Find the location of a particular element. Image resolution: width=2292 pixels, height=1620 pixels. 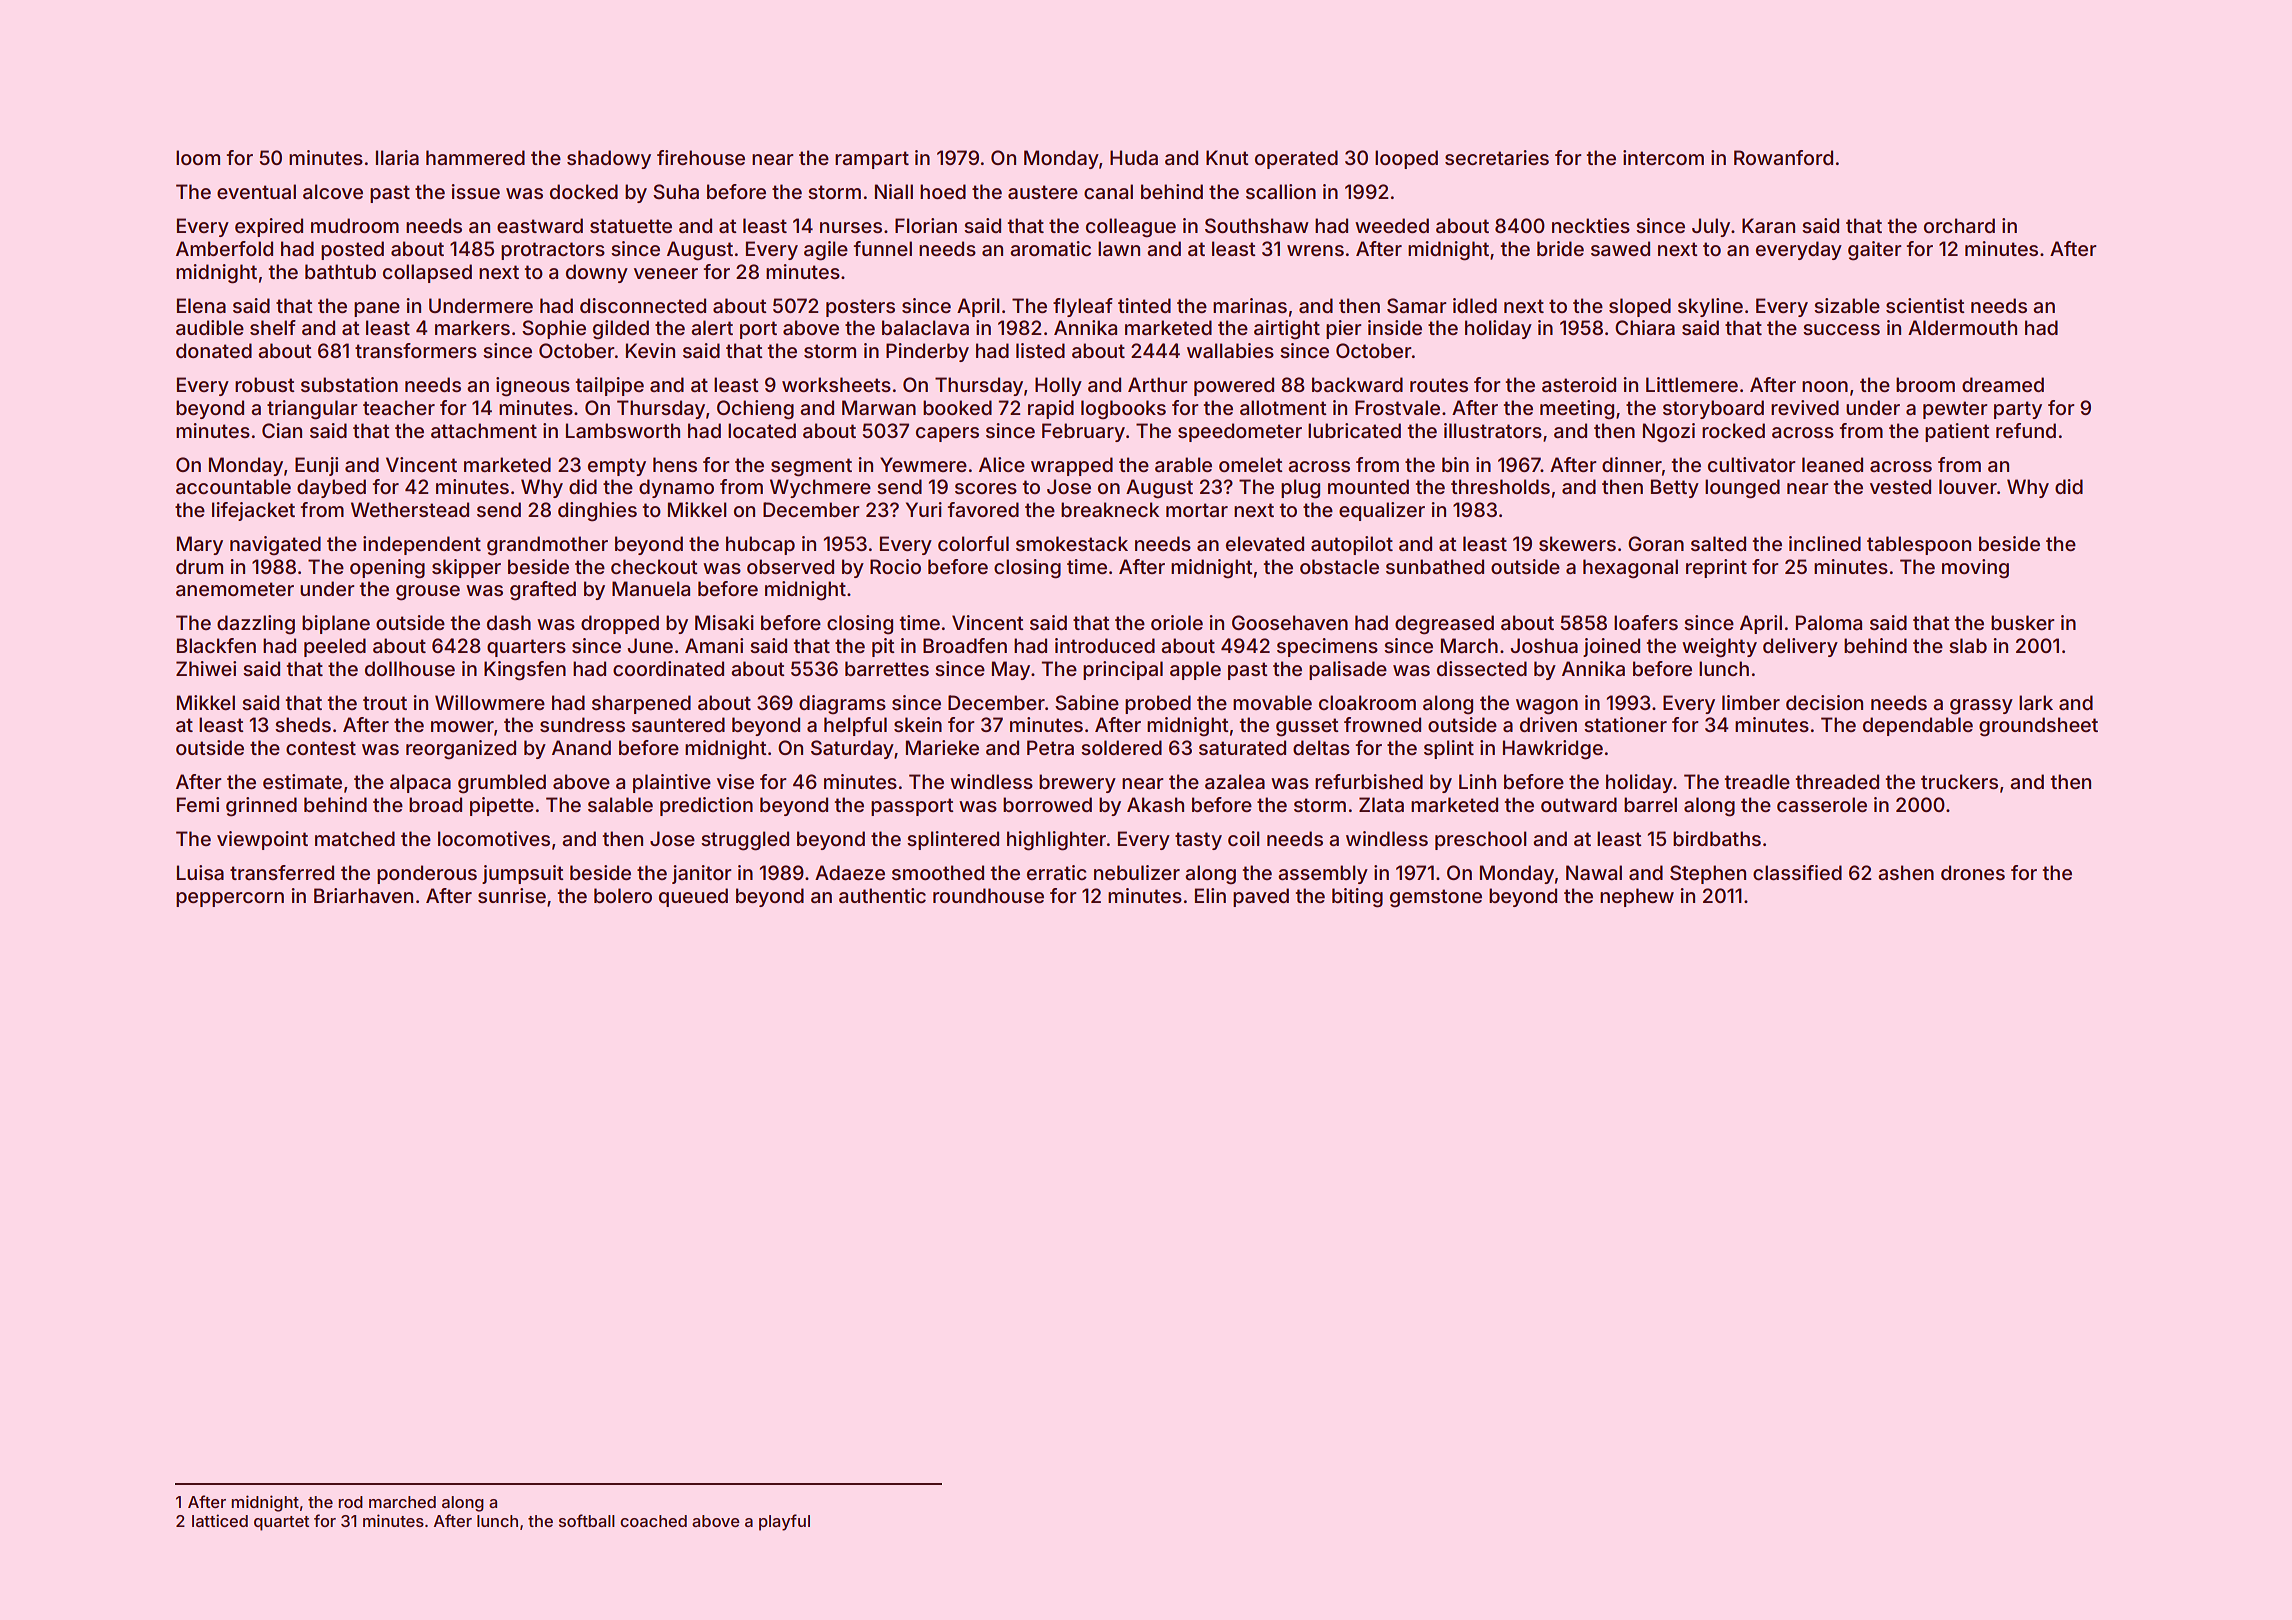

coached is located at coordinates (653, 1521).
